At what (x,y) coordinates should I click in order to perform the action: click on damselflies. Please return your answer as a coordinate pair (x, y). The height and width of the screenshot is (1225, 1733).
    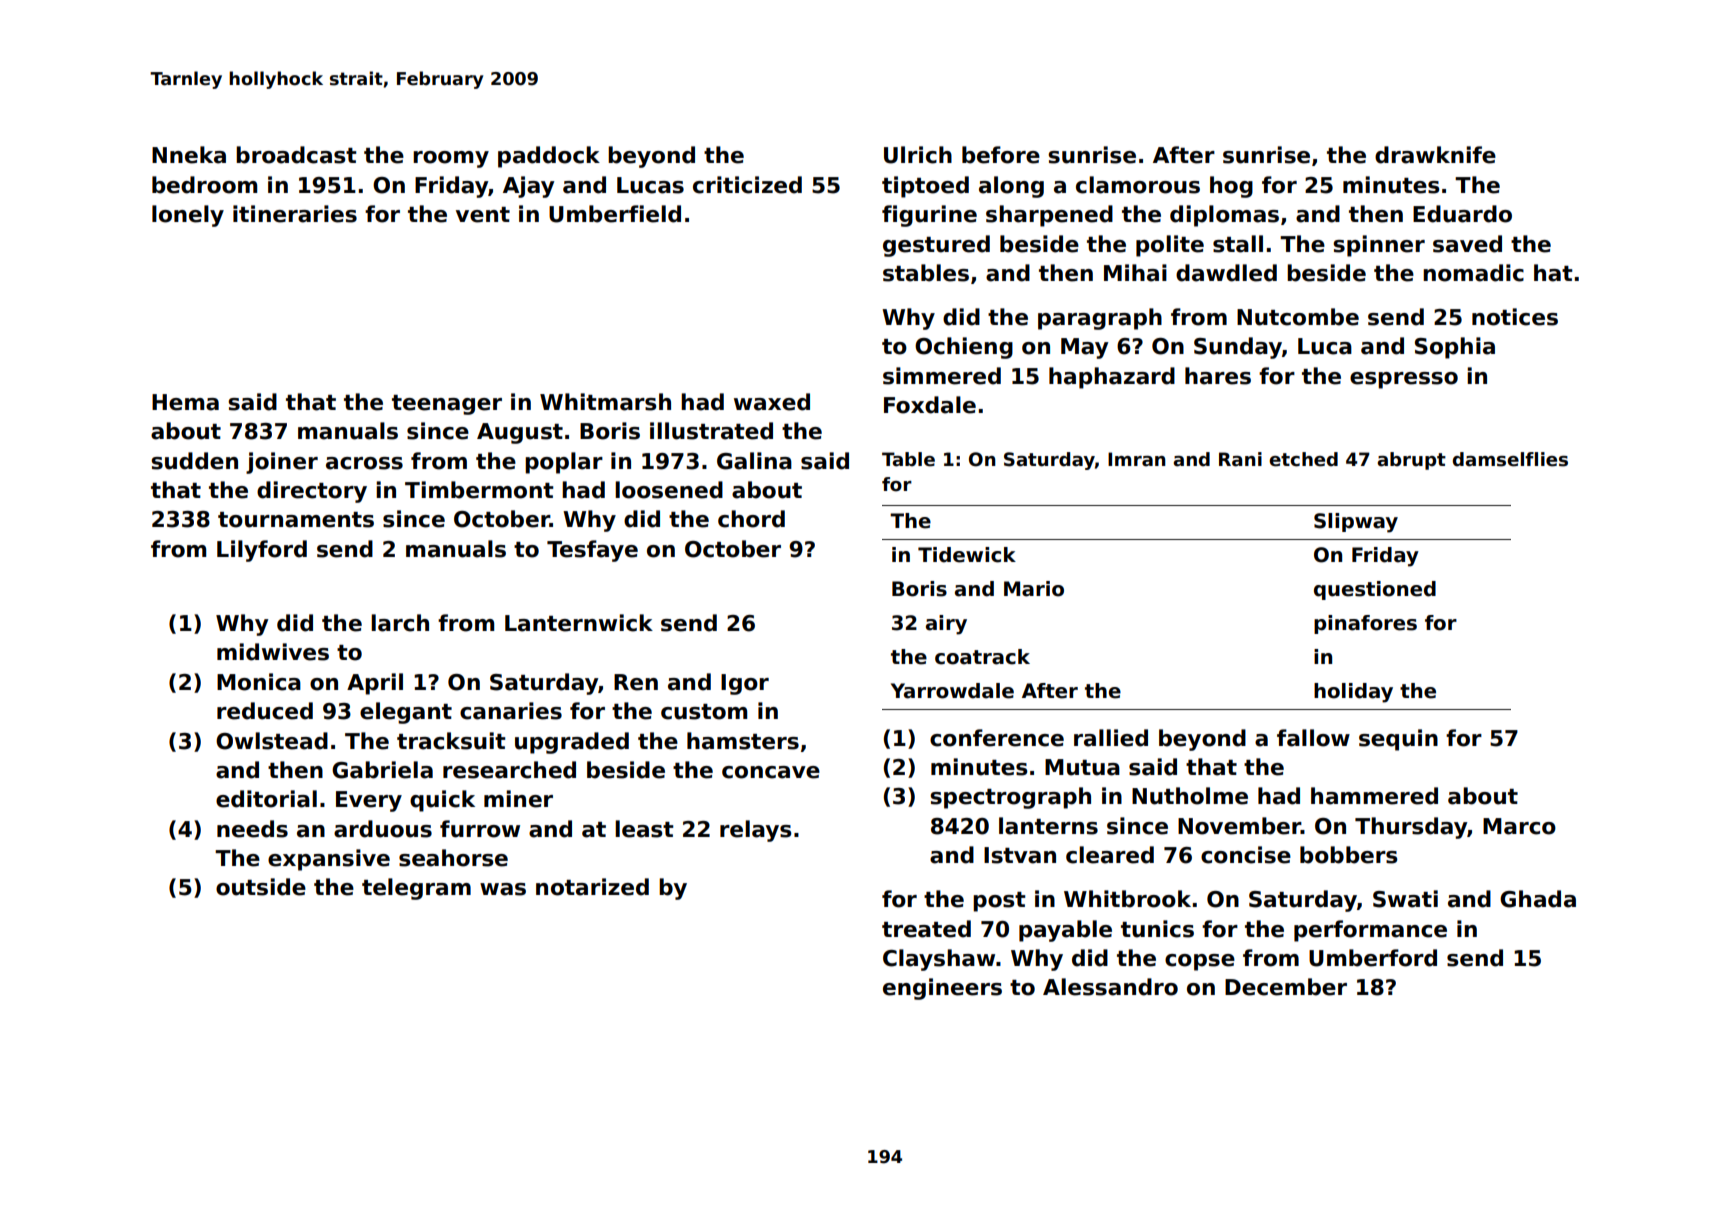
    Looking at the image, I should click on (1510, 459).
